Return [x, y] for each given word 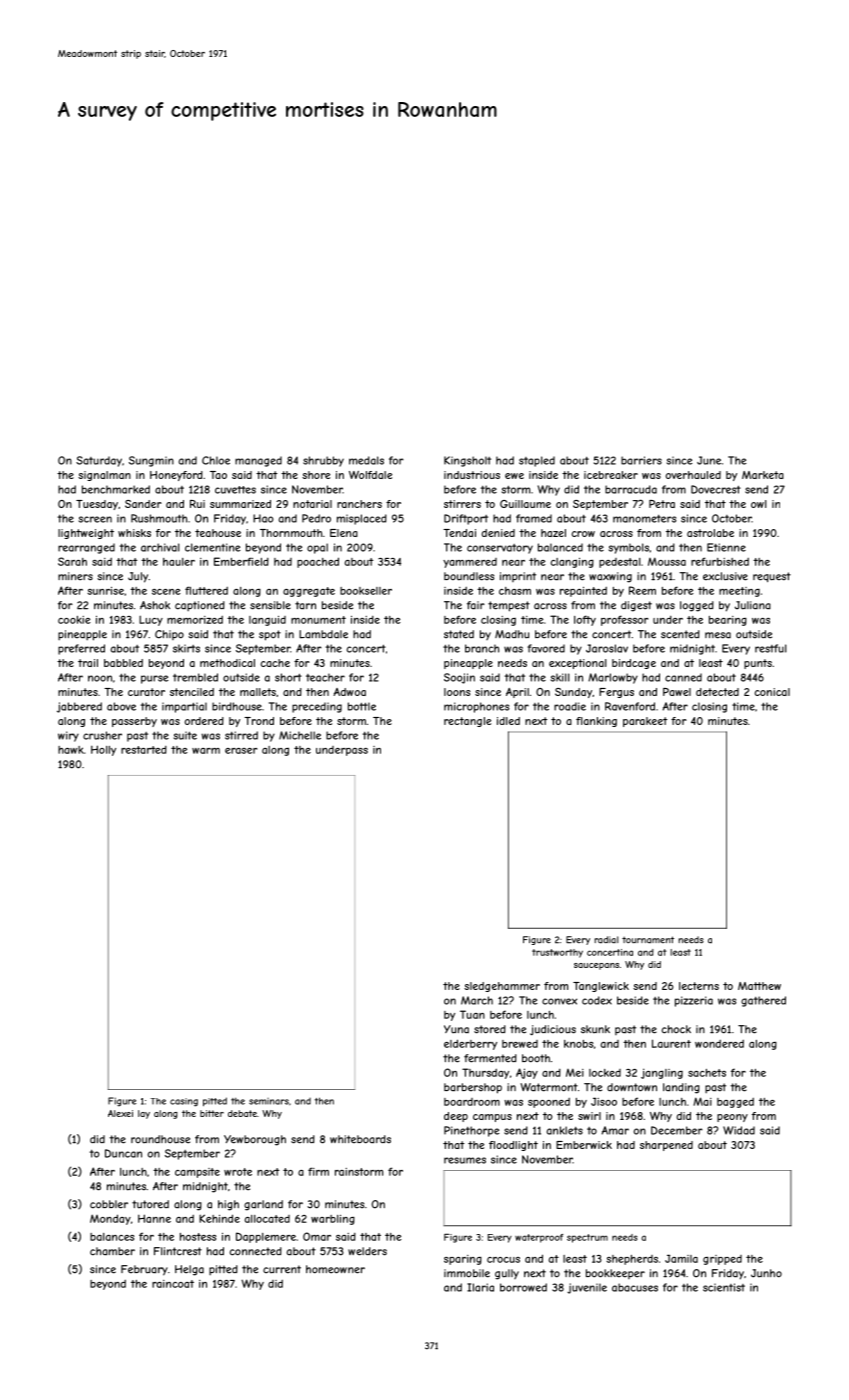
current [282, 1269]
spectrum [587, 1238]
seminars [269, 1101]
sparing [463, 1260]
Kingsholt [467, 461]
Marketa [763, 475]
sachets [707, 1073]
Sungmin [151, 461]
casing [184, 1102]
